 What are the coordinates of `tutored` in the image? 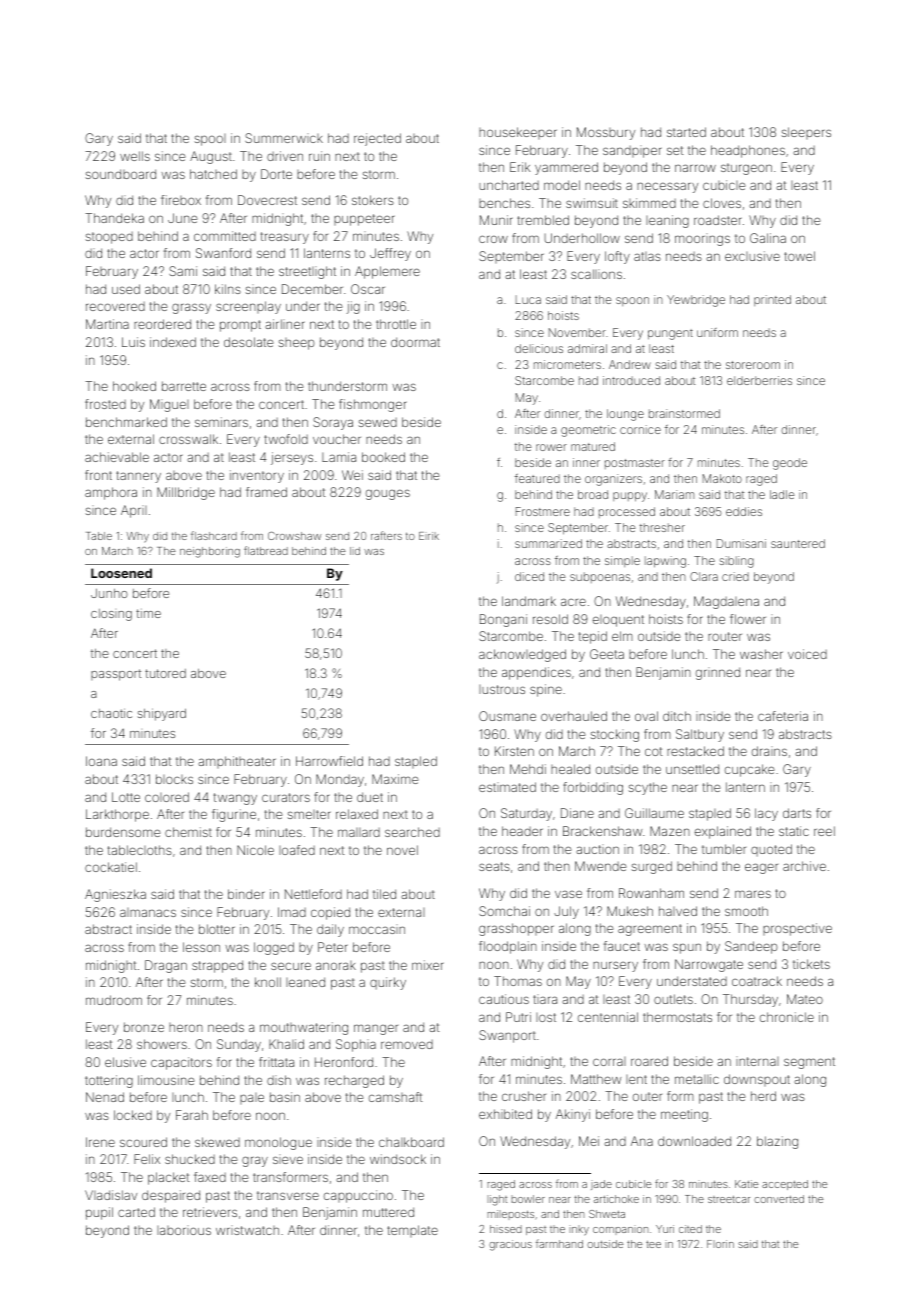 It's located at (165, 673).
